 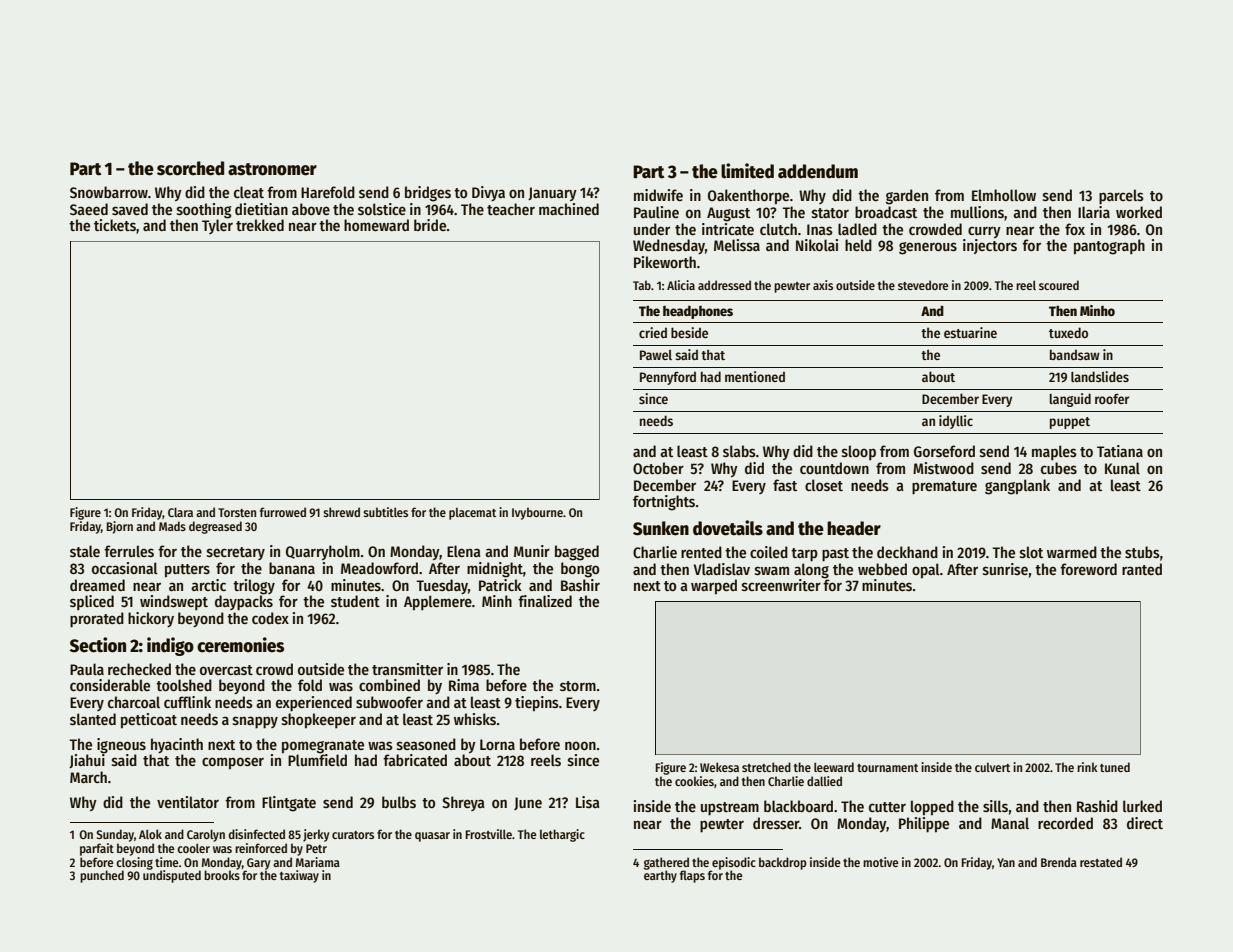 I want to click on flaps, so click(x=692, y=876).
